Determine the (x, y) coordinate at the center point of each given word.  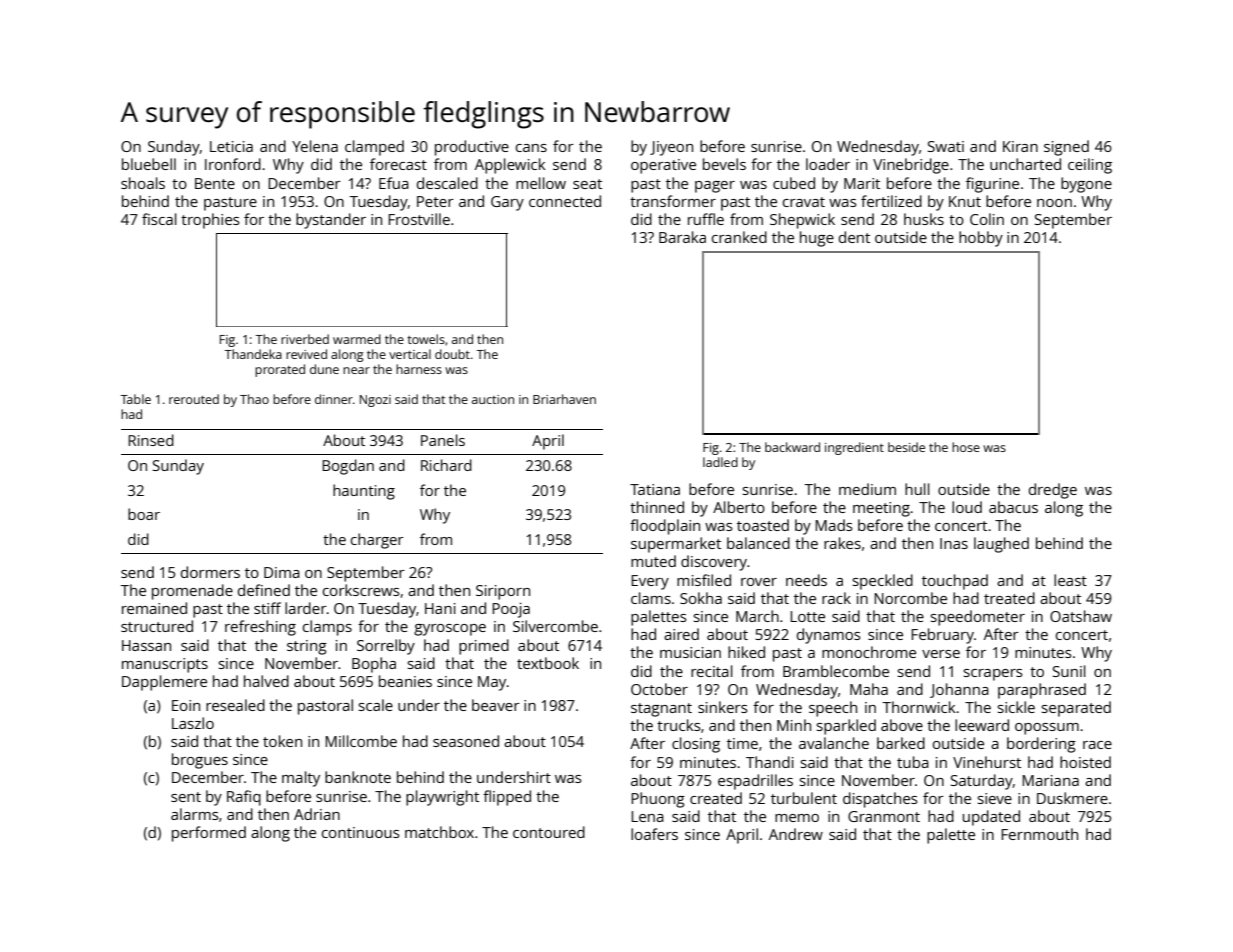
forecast (398, 164)
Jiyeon (671, 148)
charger (377, 541)
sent (186, 797)
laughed (1001, 545)
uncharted (1025, 164)
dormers (210, 572)
